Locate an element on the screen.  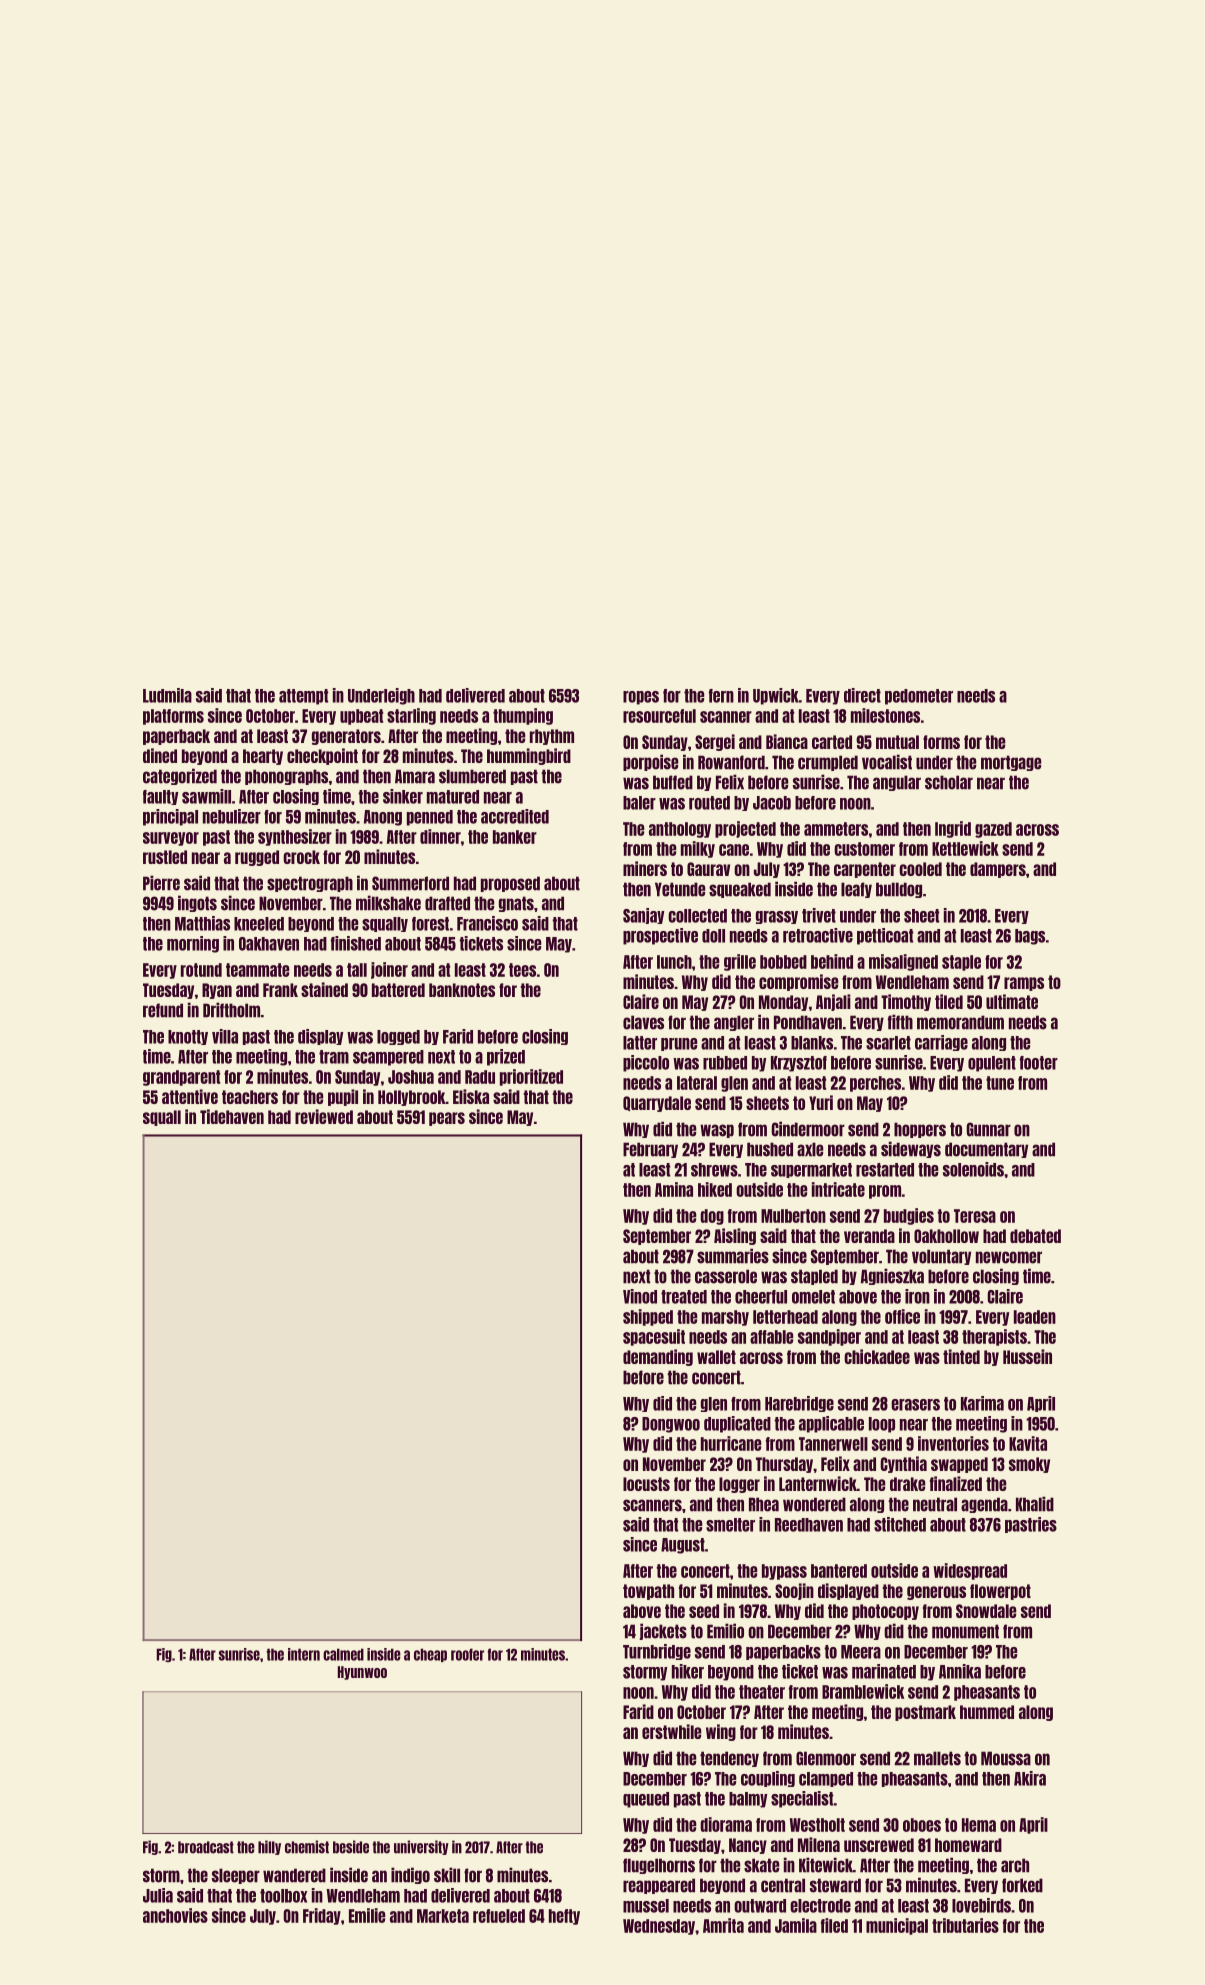
attempt is located at coordinates (303, 697).
